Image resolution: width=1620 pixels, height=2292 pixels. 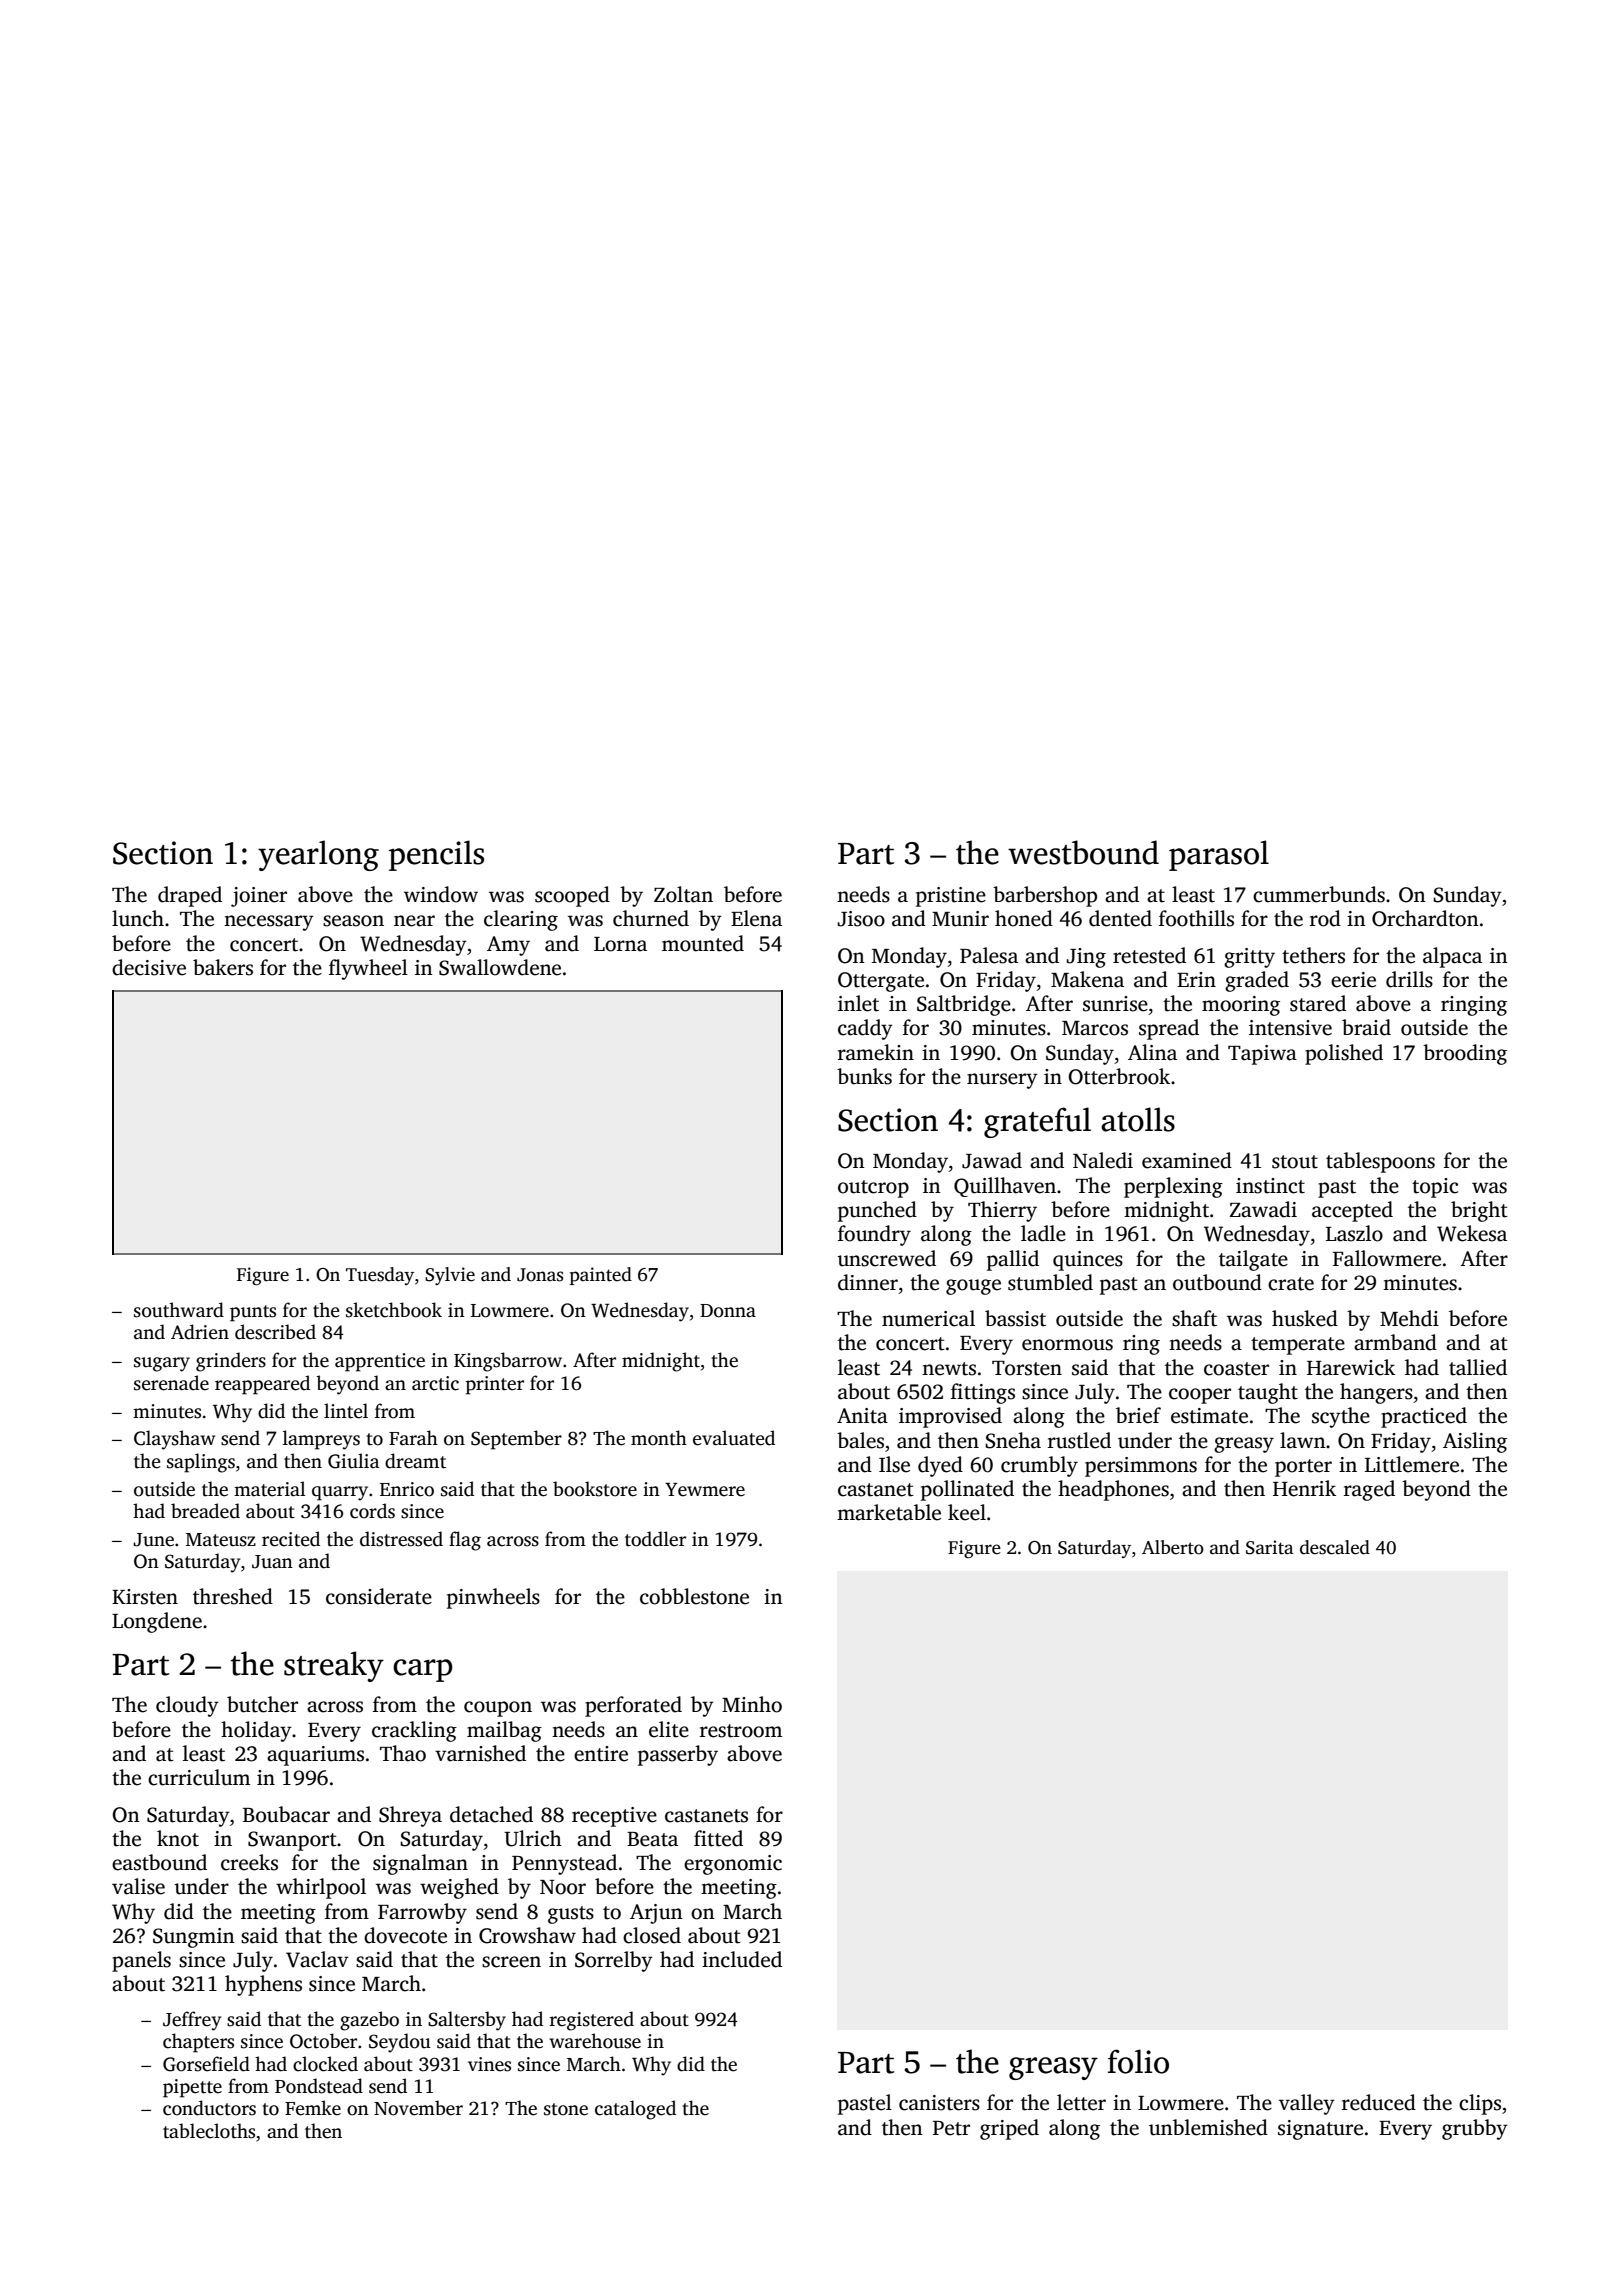 What do you see at coordinates (887, 1258) in the screenshot?
I see `unscrewed` at bounding box center [887, 1258].
